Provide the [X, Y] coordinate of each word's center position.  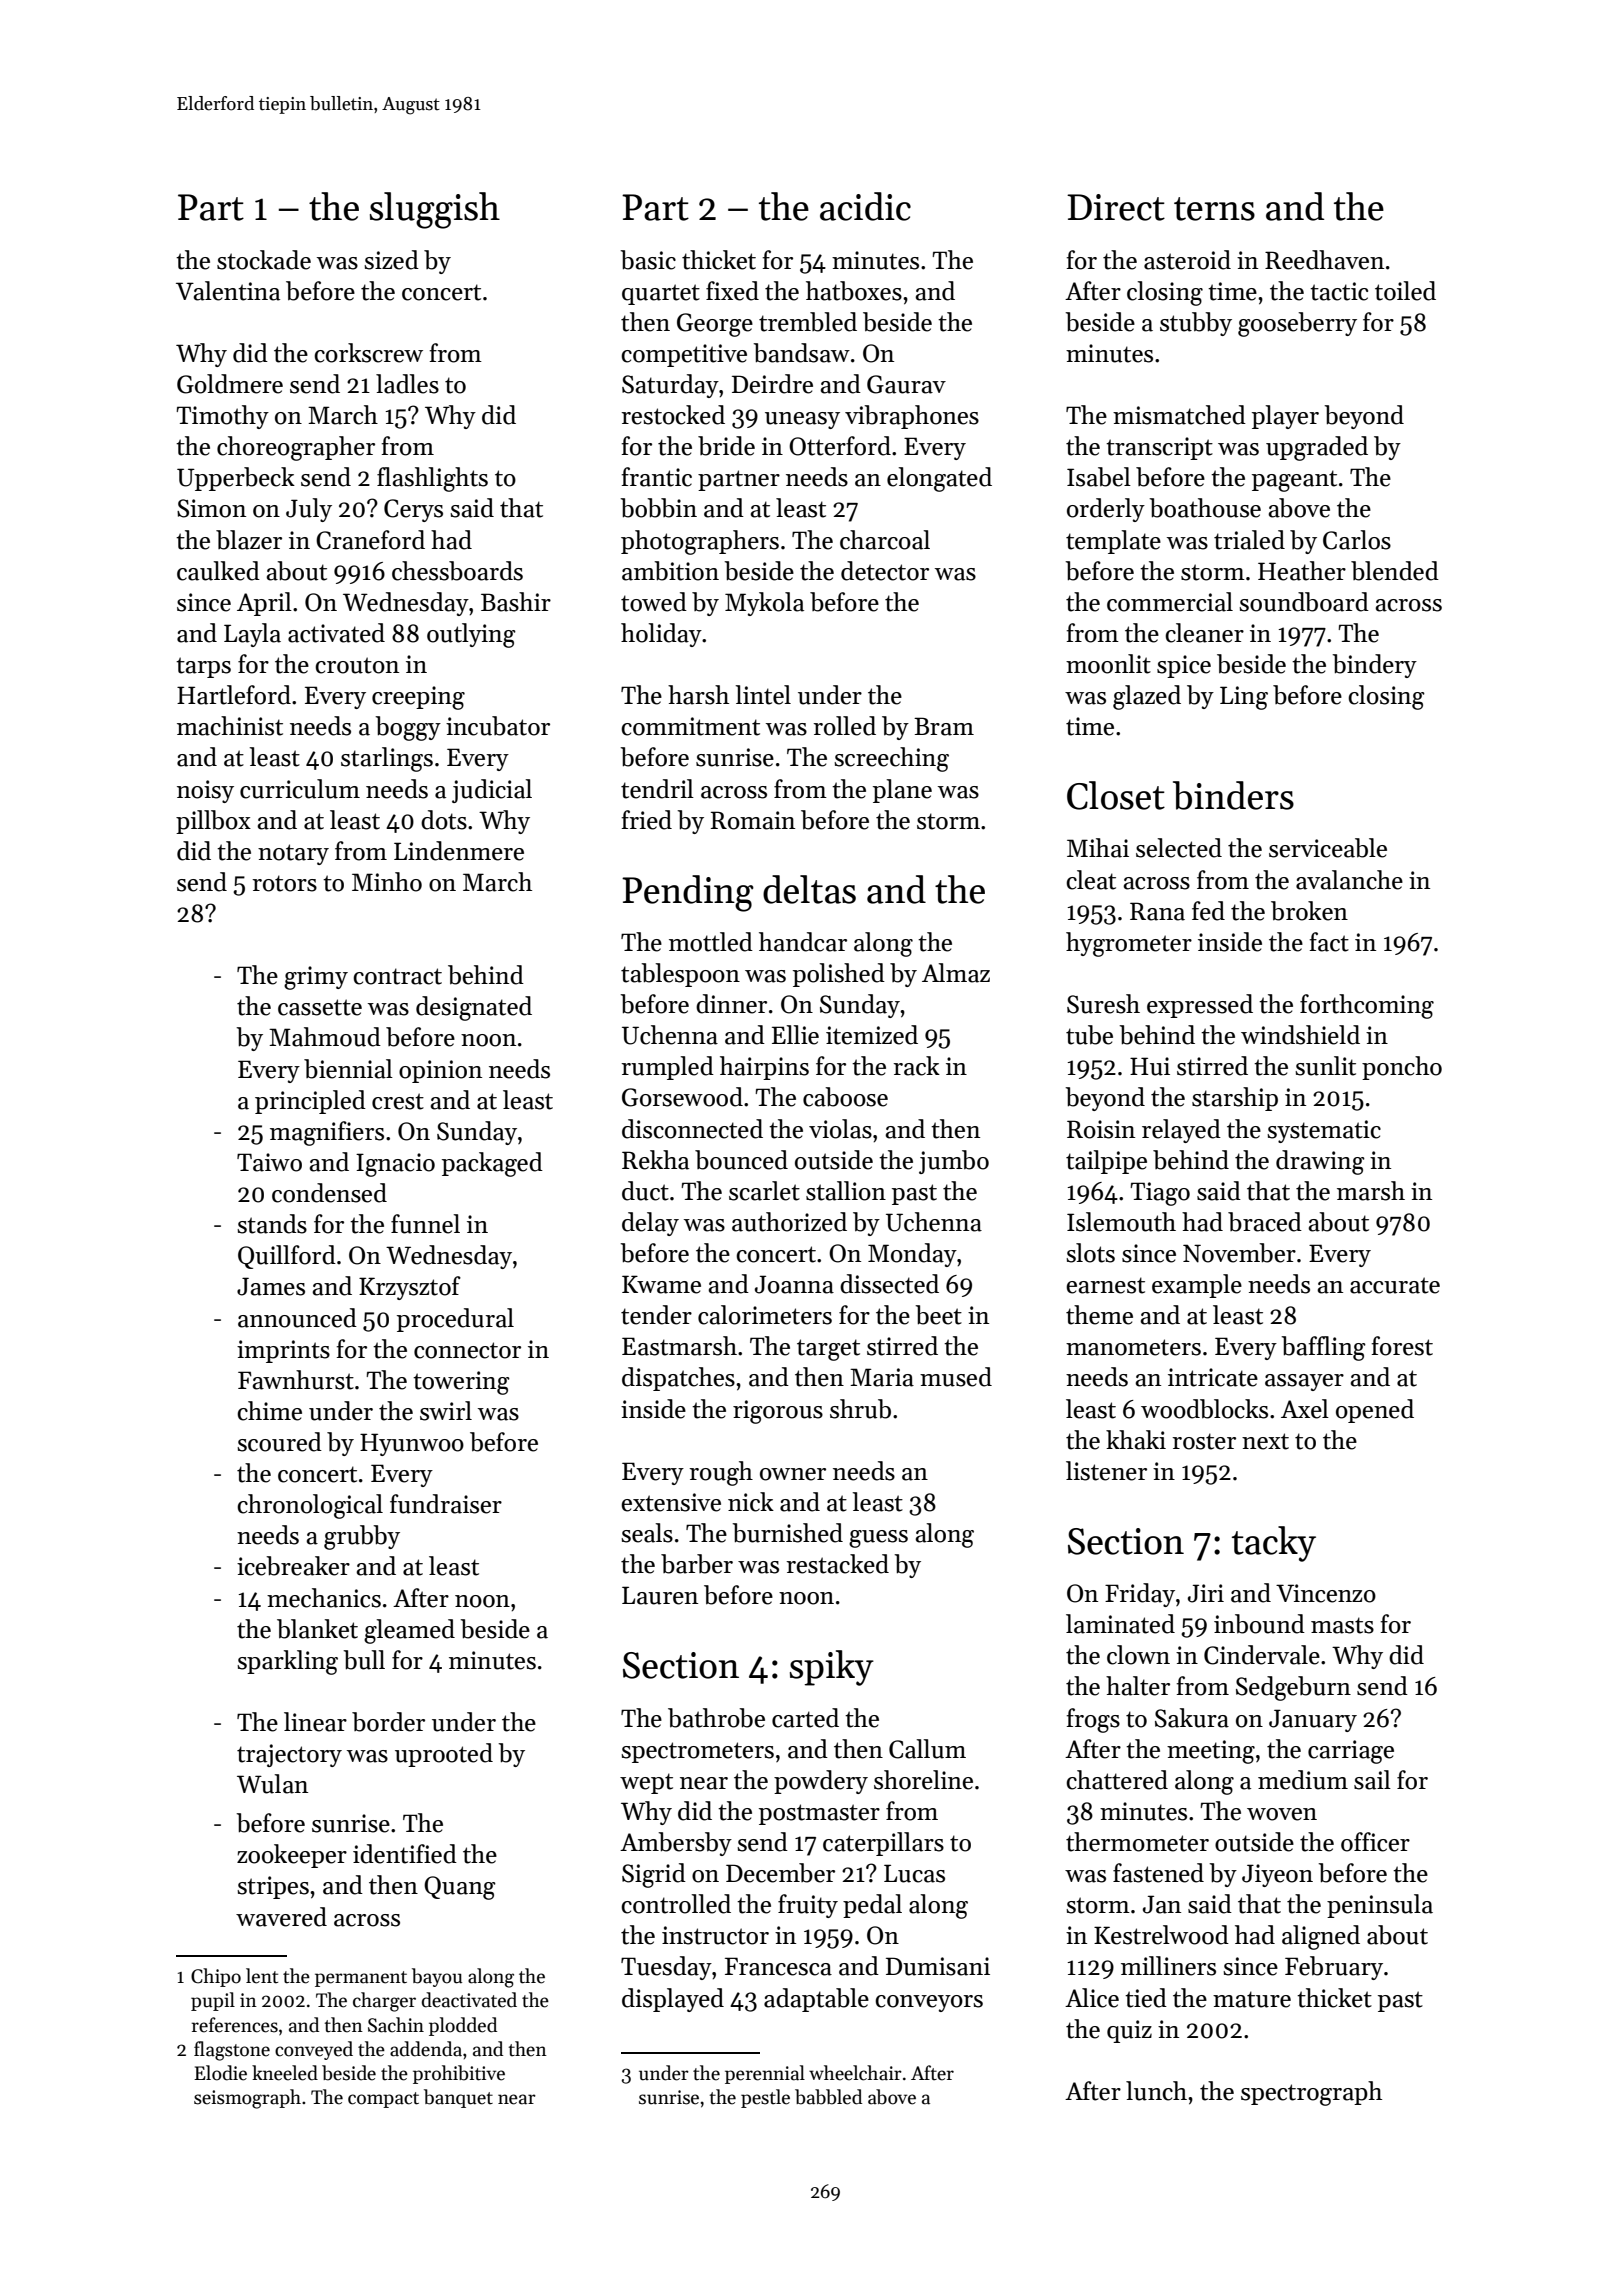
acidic [865, 206]
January [1313, 1720]
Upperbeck [236, 479]
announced [297, 1318]
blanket [317, 1629]
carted [805, 1718]
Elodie [220, 2073]
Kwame [661, 1284]
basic [648, 260]
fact [1329, 942]
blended [1395, 571]
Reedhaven [1324, 260]
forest [1402, 1346]
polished [839, 975]
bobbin [658, 508]
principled [310, 1102]
